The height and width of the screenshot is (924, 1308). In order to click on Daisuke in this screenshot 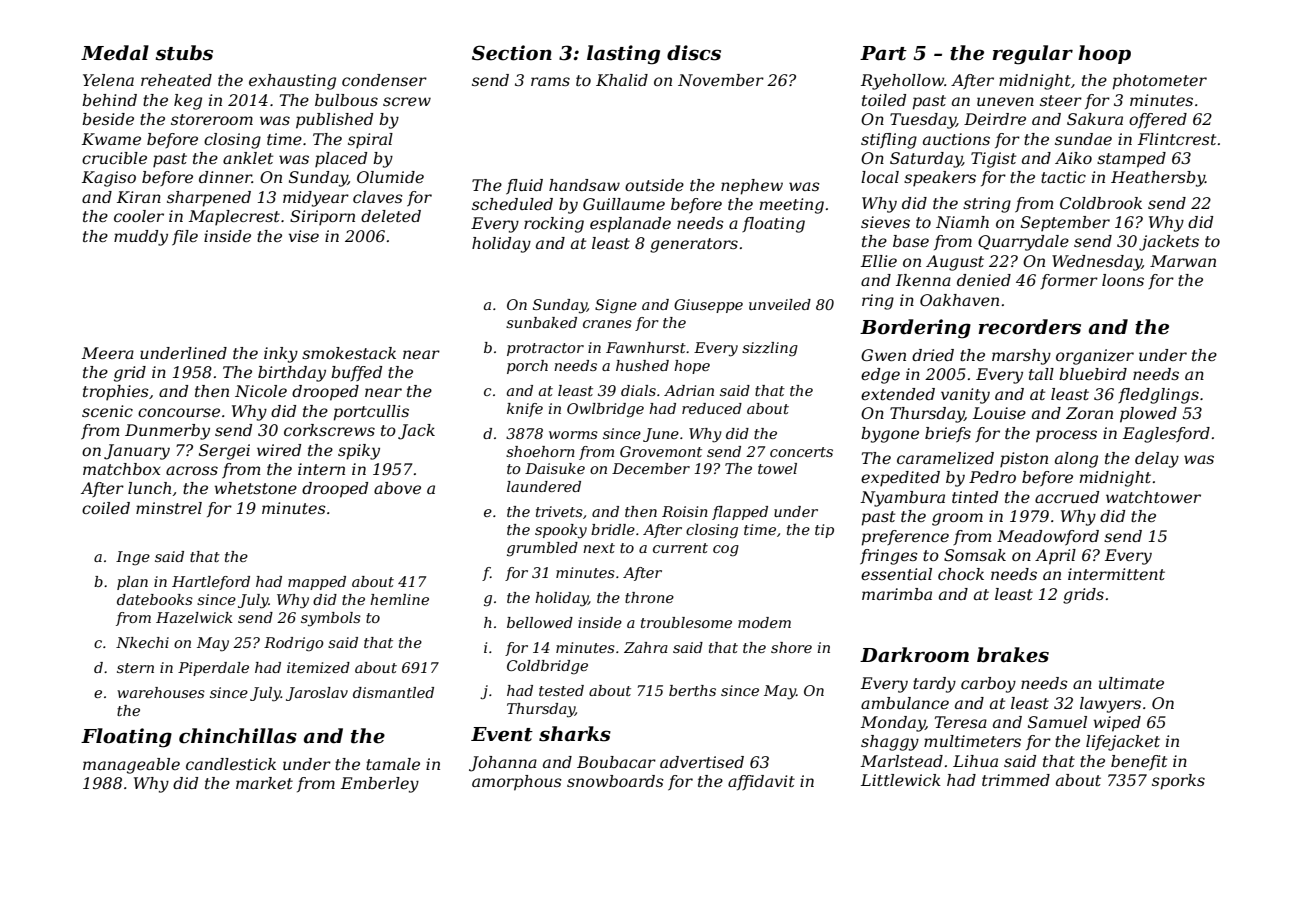, I will do `click(555, 468)`.
